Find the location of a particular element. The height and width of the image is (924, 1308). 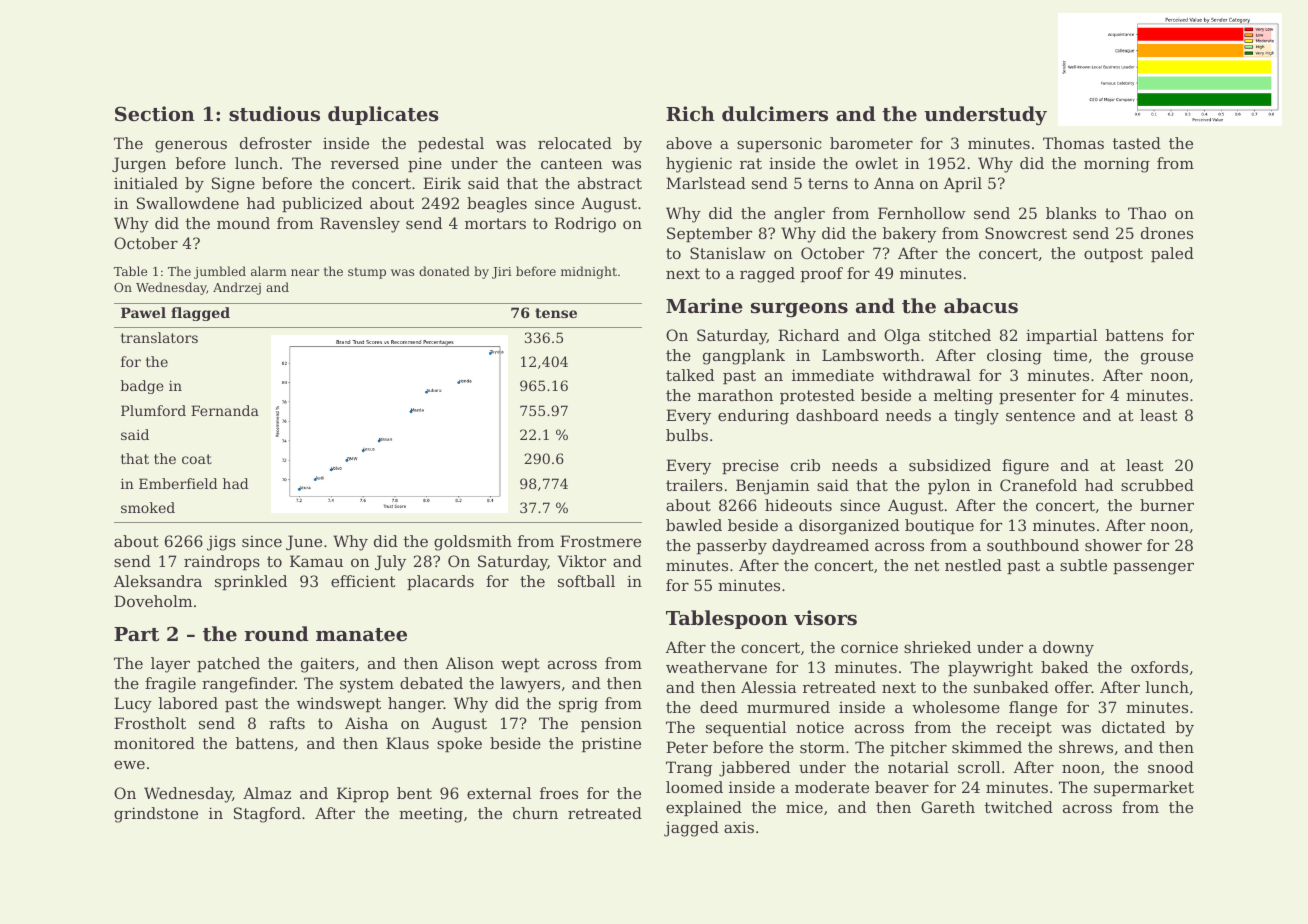

closing is located at coordinates (1014, 357).
